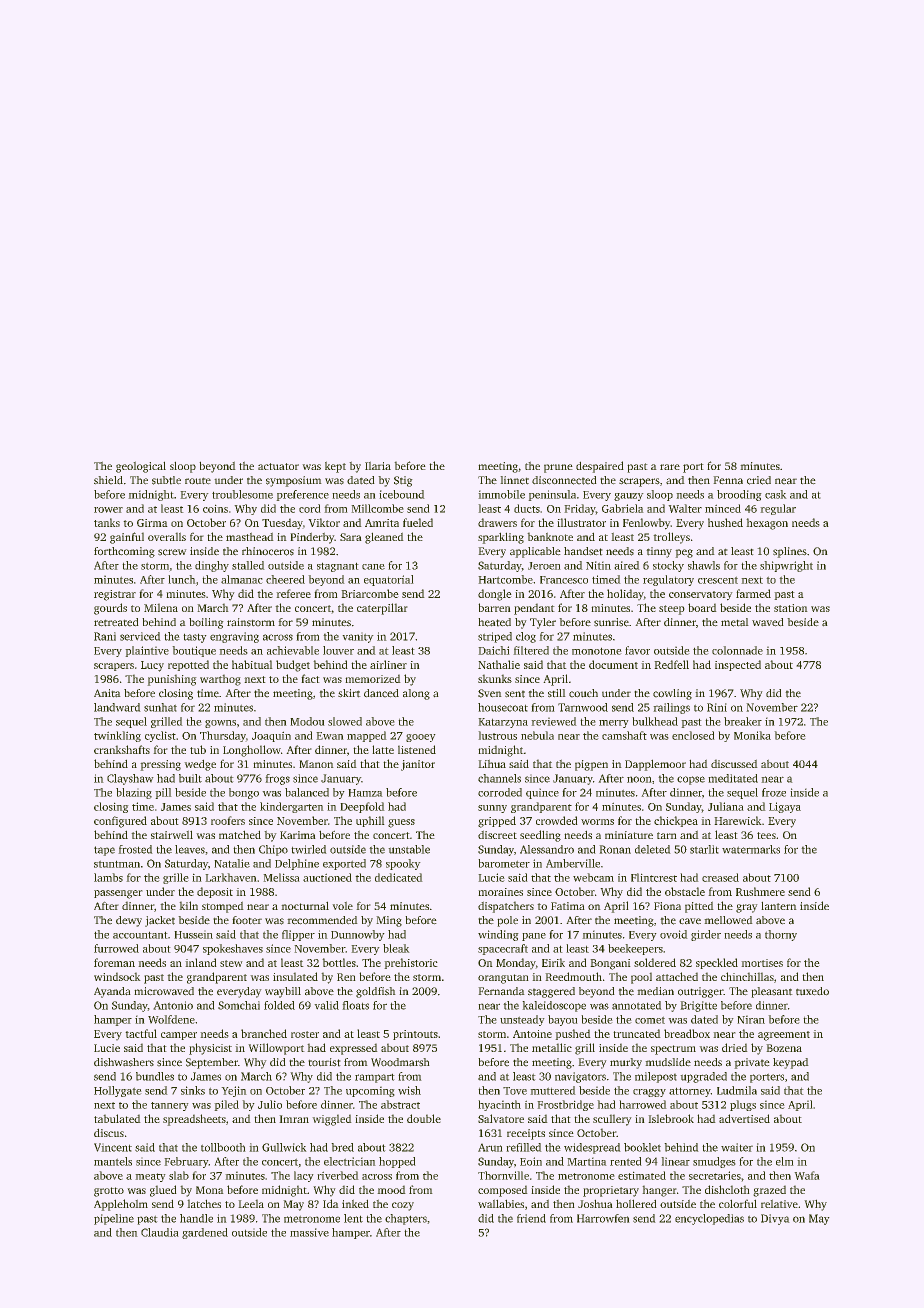 This document has height=1308, width=924. Describe the element at coordinates (108, 480) in the document. I see `shield` at that location.
